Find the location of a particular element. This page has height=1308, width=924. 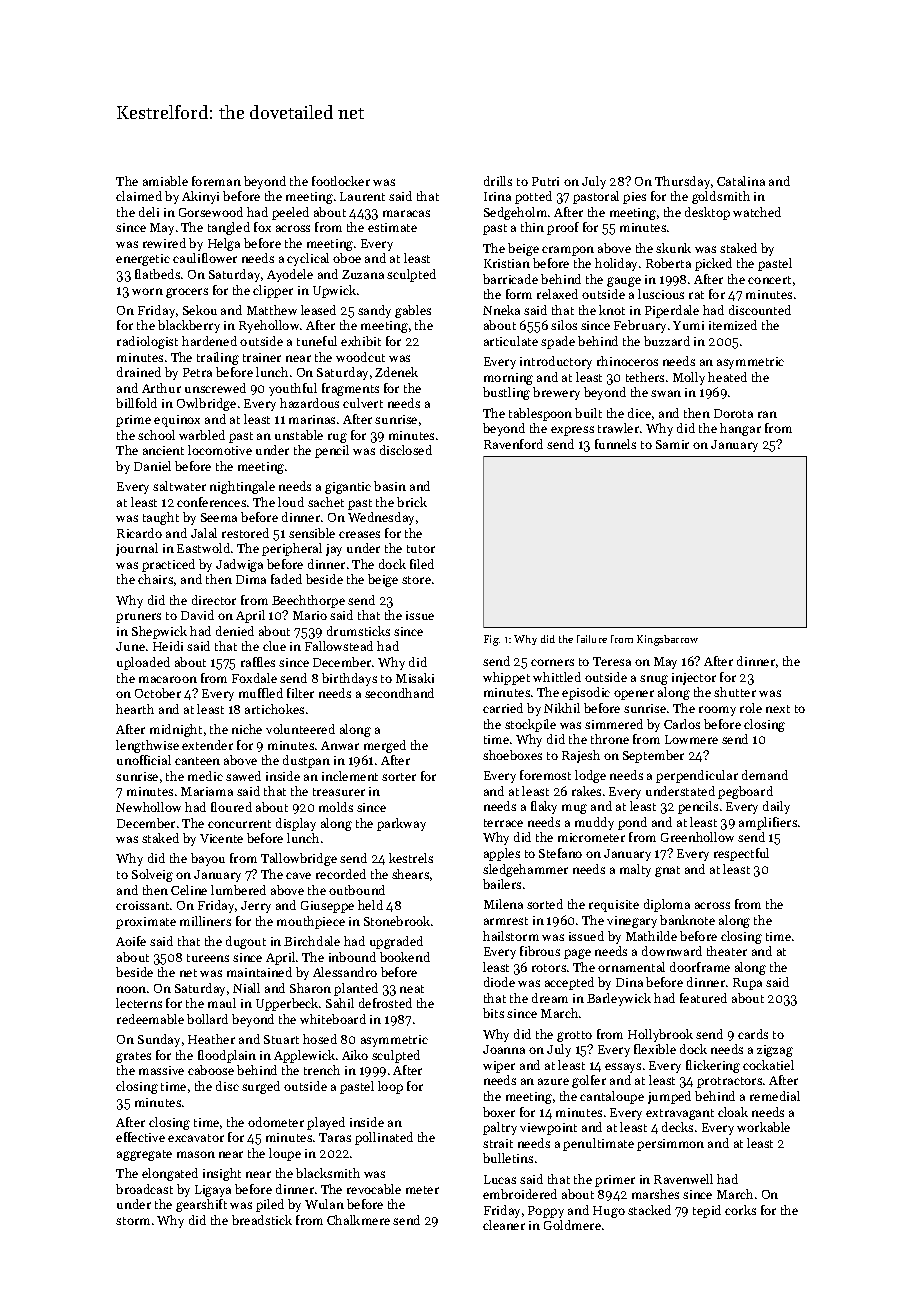

cards is located at coordinates (753, 1034).
